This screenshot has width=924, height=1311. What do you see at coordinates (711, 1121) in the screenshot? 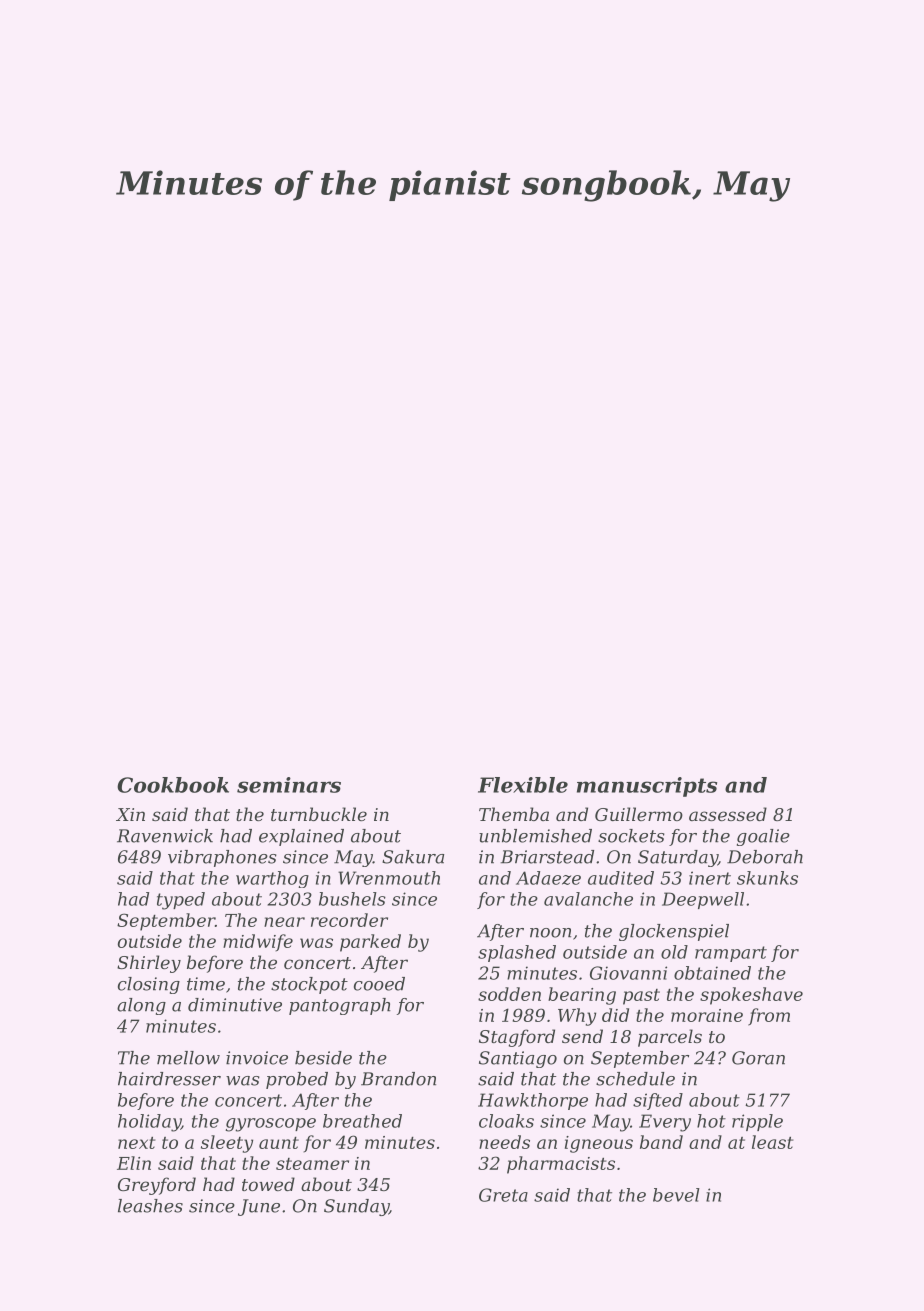
I see `hot` at bounding box center [711, 1121].
